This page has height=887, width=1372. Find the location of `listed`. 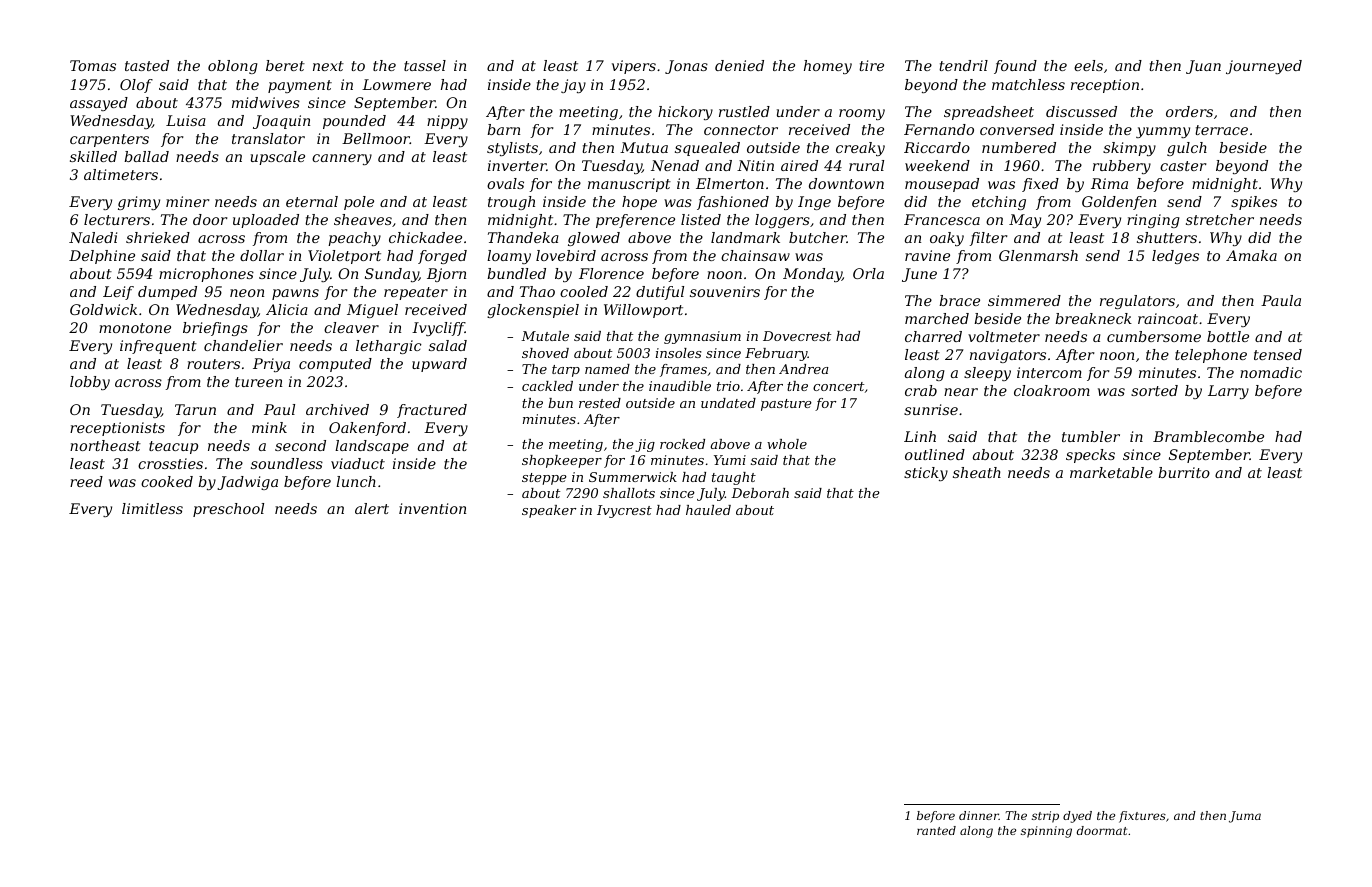

listed is located at coordinates (701, 219).
